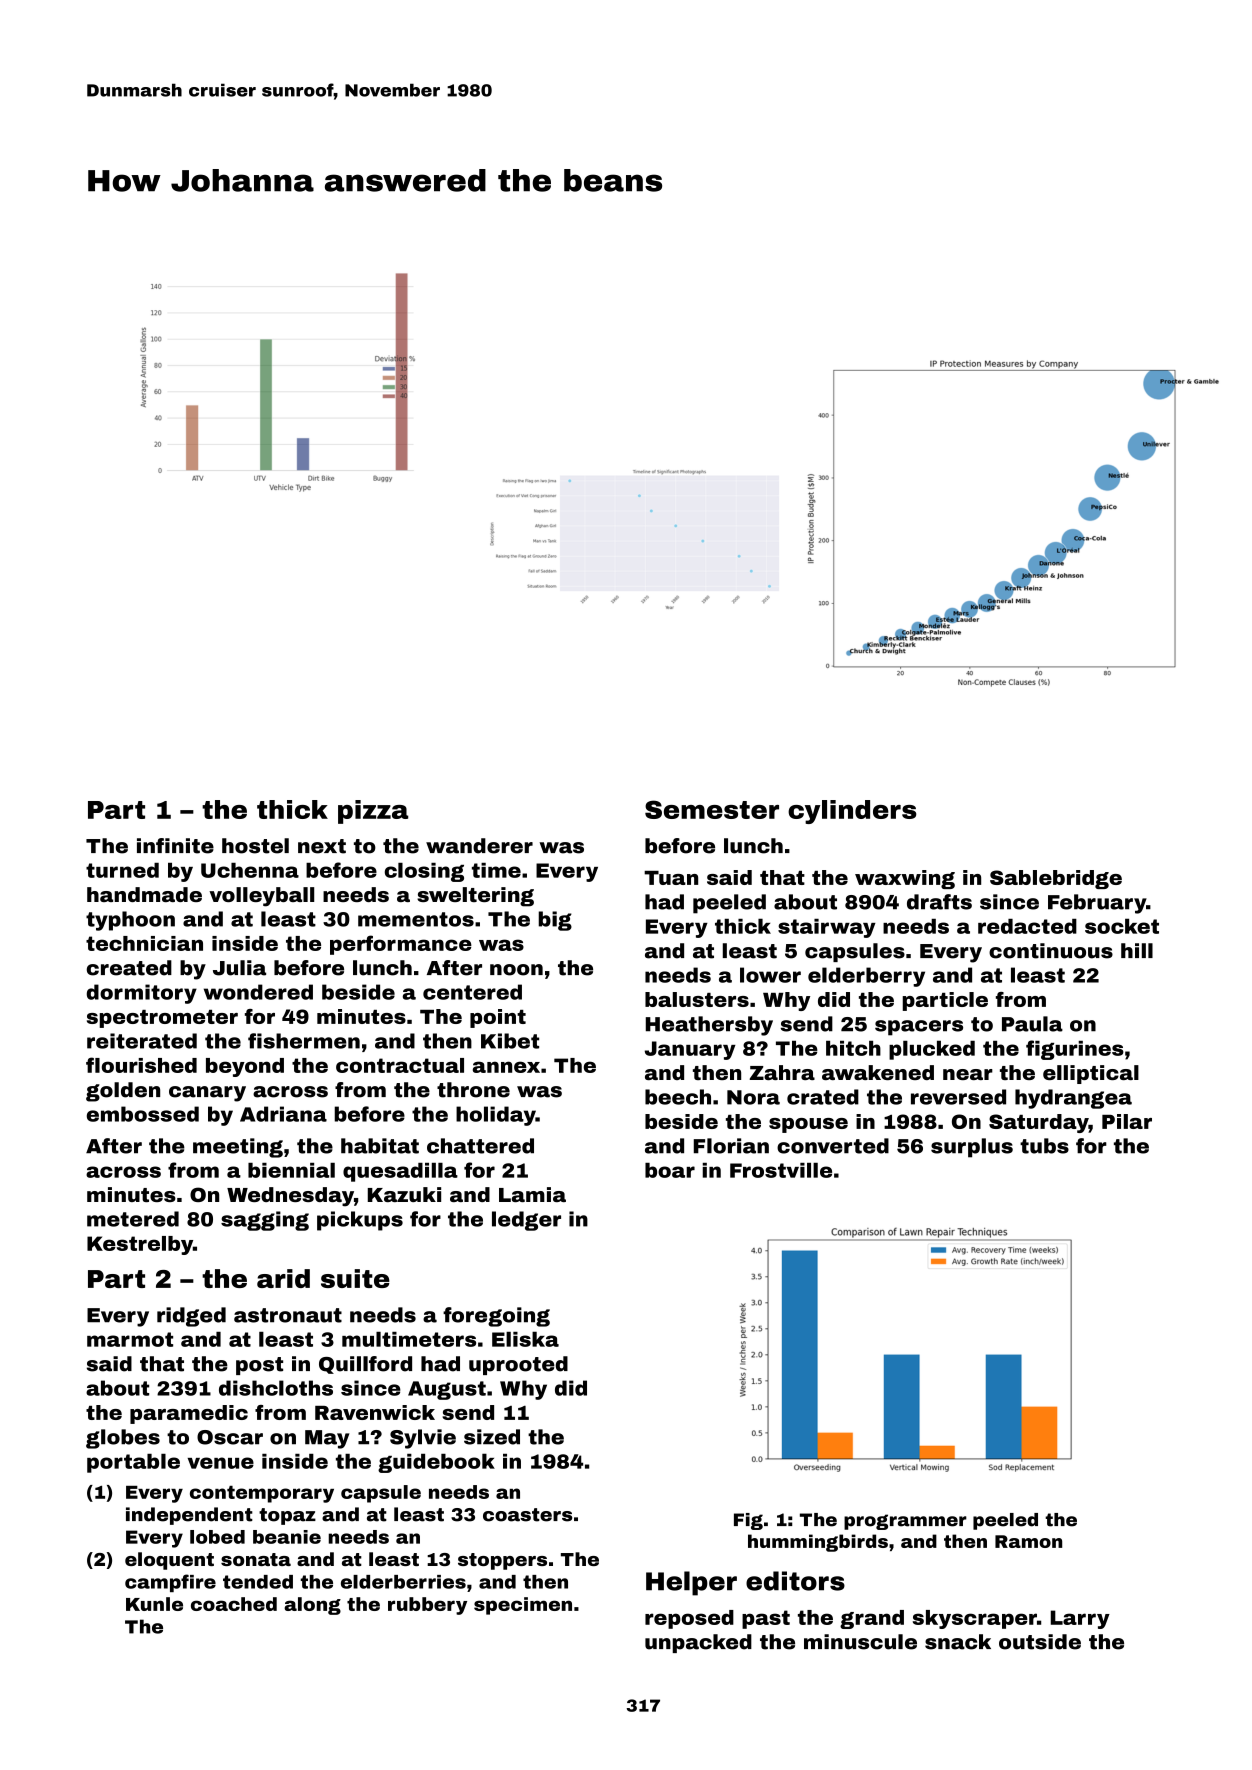 Image resolution: width=1252 pixels, height=1770 pixels. I want to click on Kunle, so click(154, 1604).
